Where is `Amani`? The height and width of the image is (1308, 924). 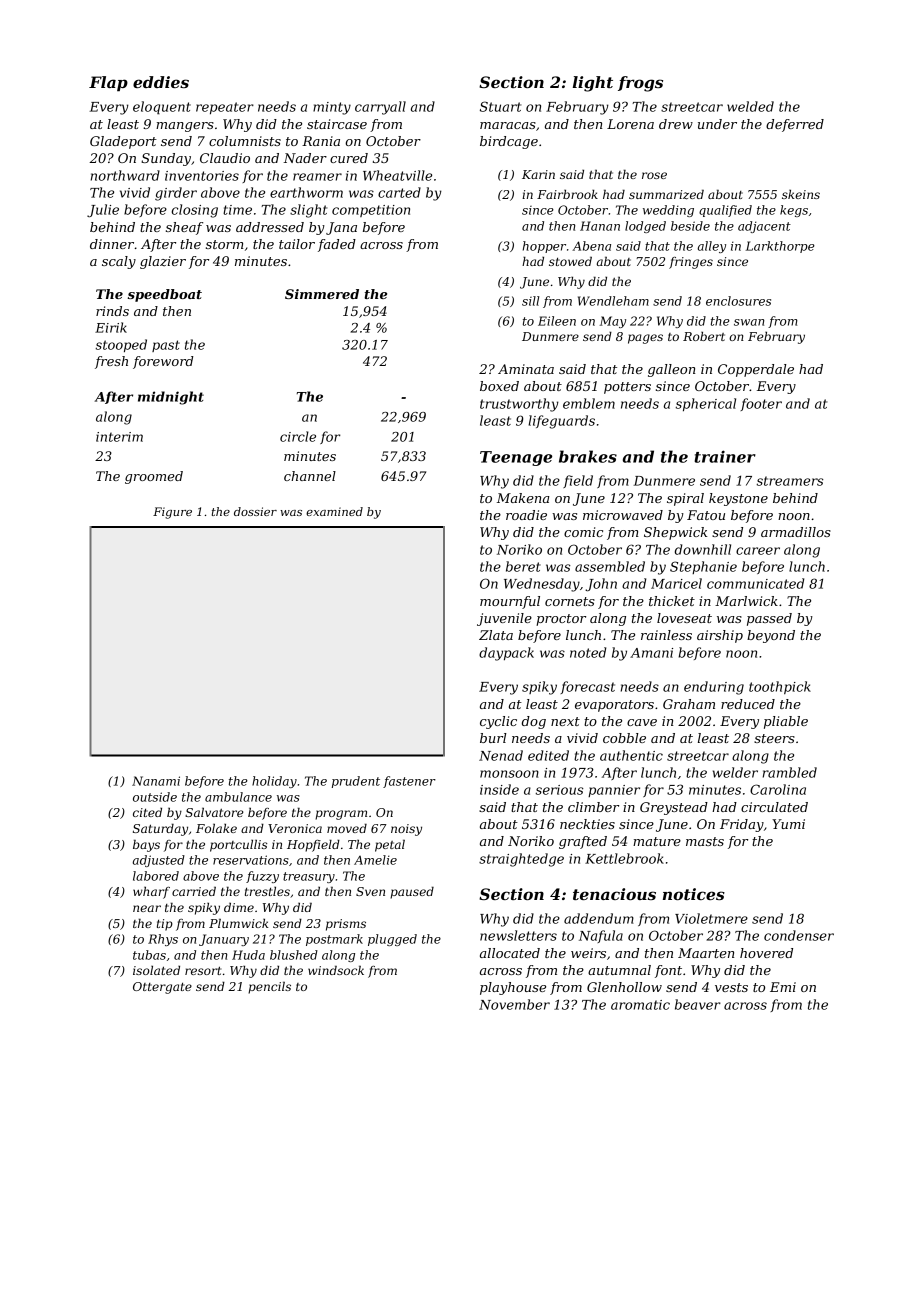 Amani is located at coordinates (651, 653).
